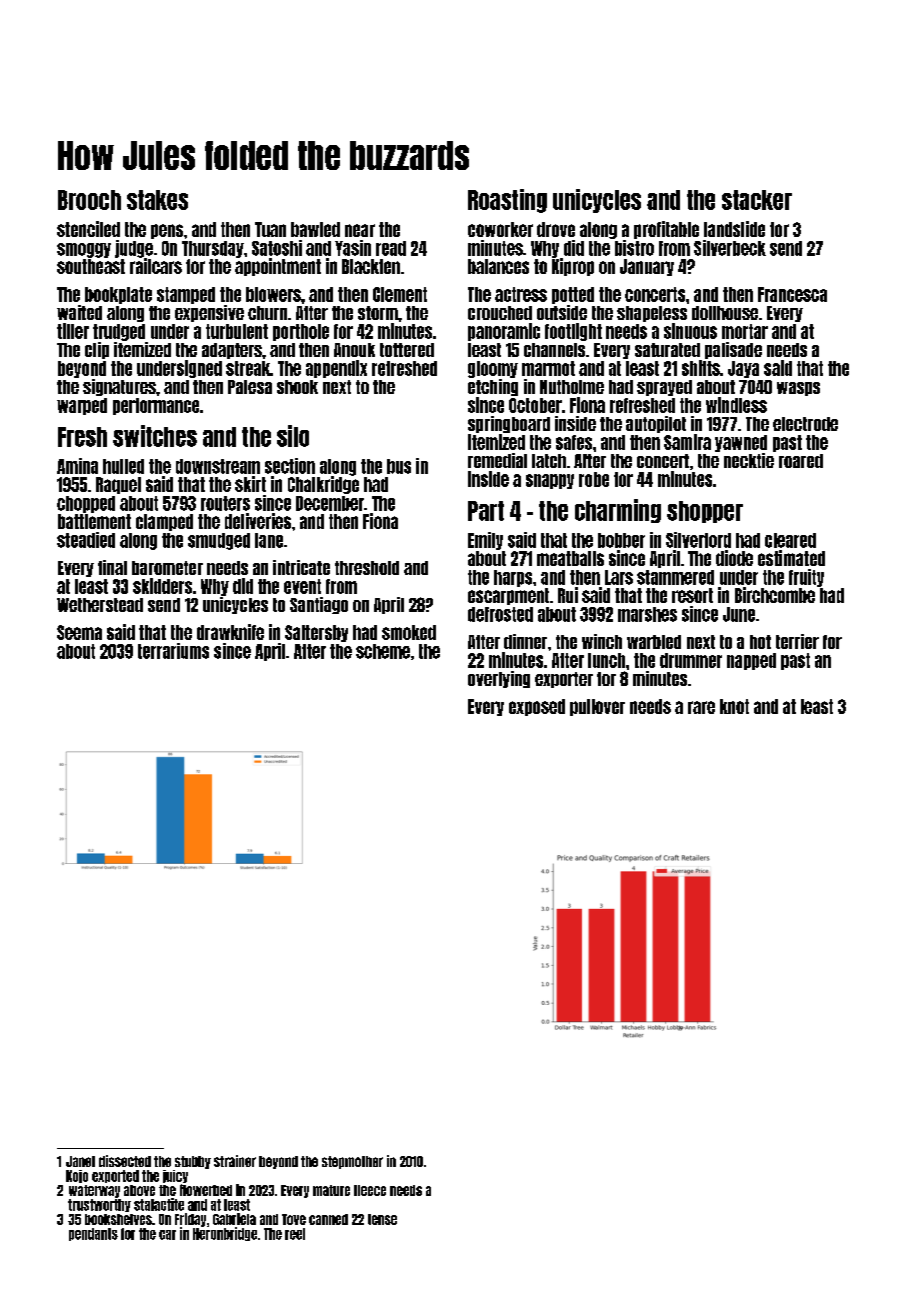  Describe the element at coordinates (157, 200) in the image. I see `stakes` at that location.
